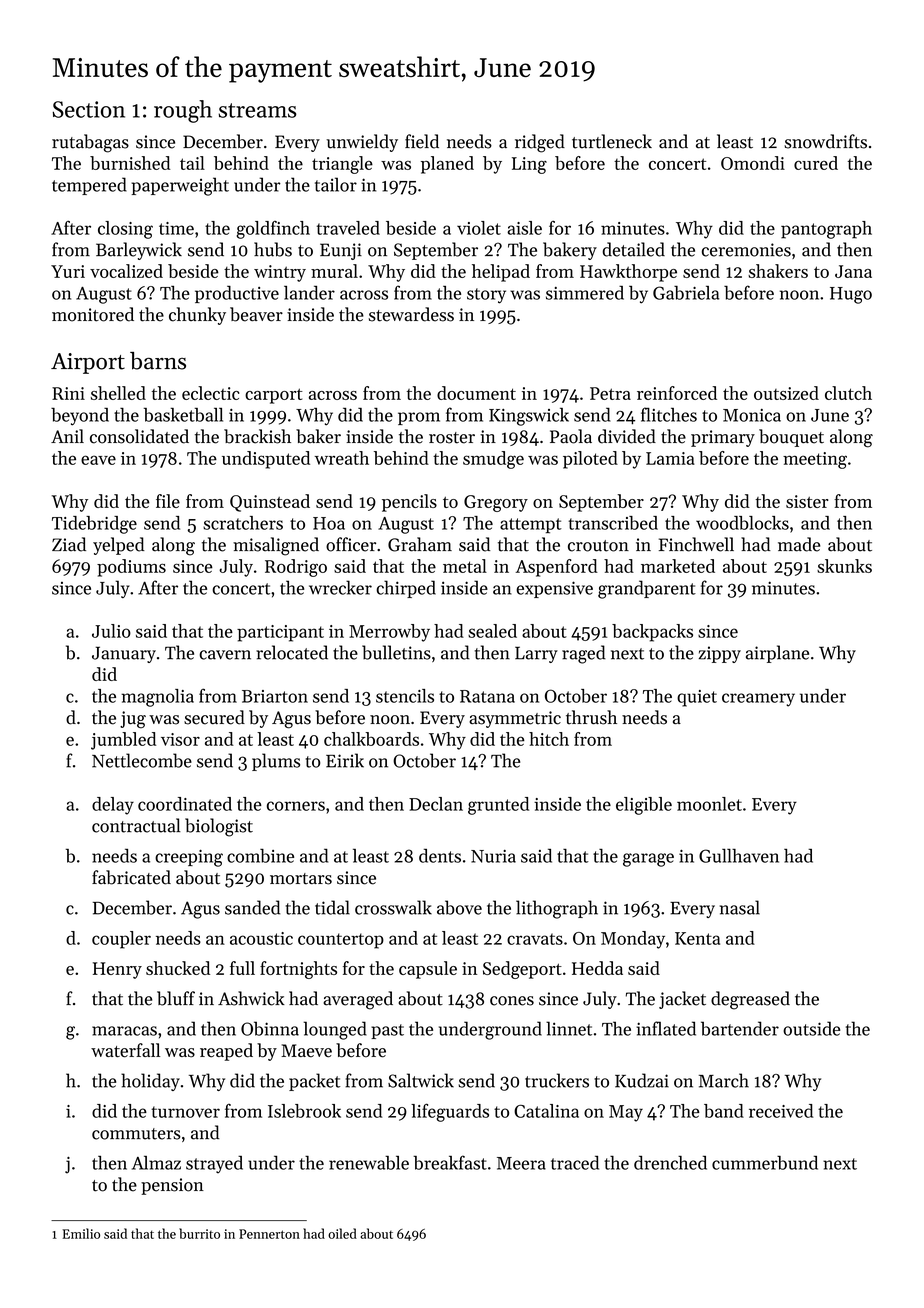 The width and height of the page is (924, 1308). Describe the element at coordinates (269, 1234) in the page. I see `Pennerton` at that location.
